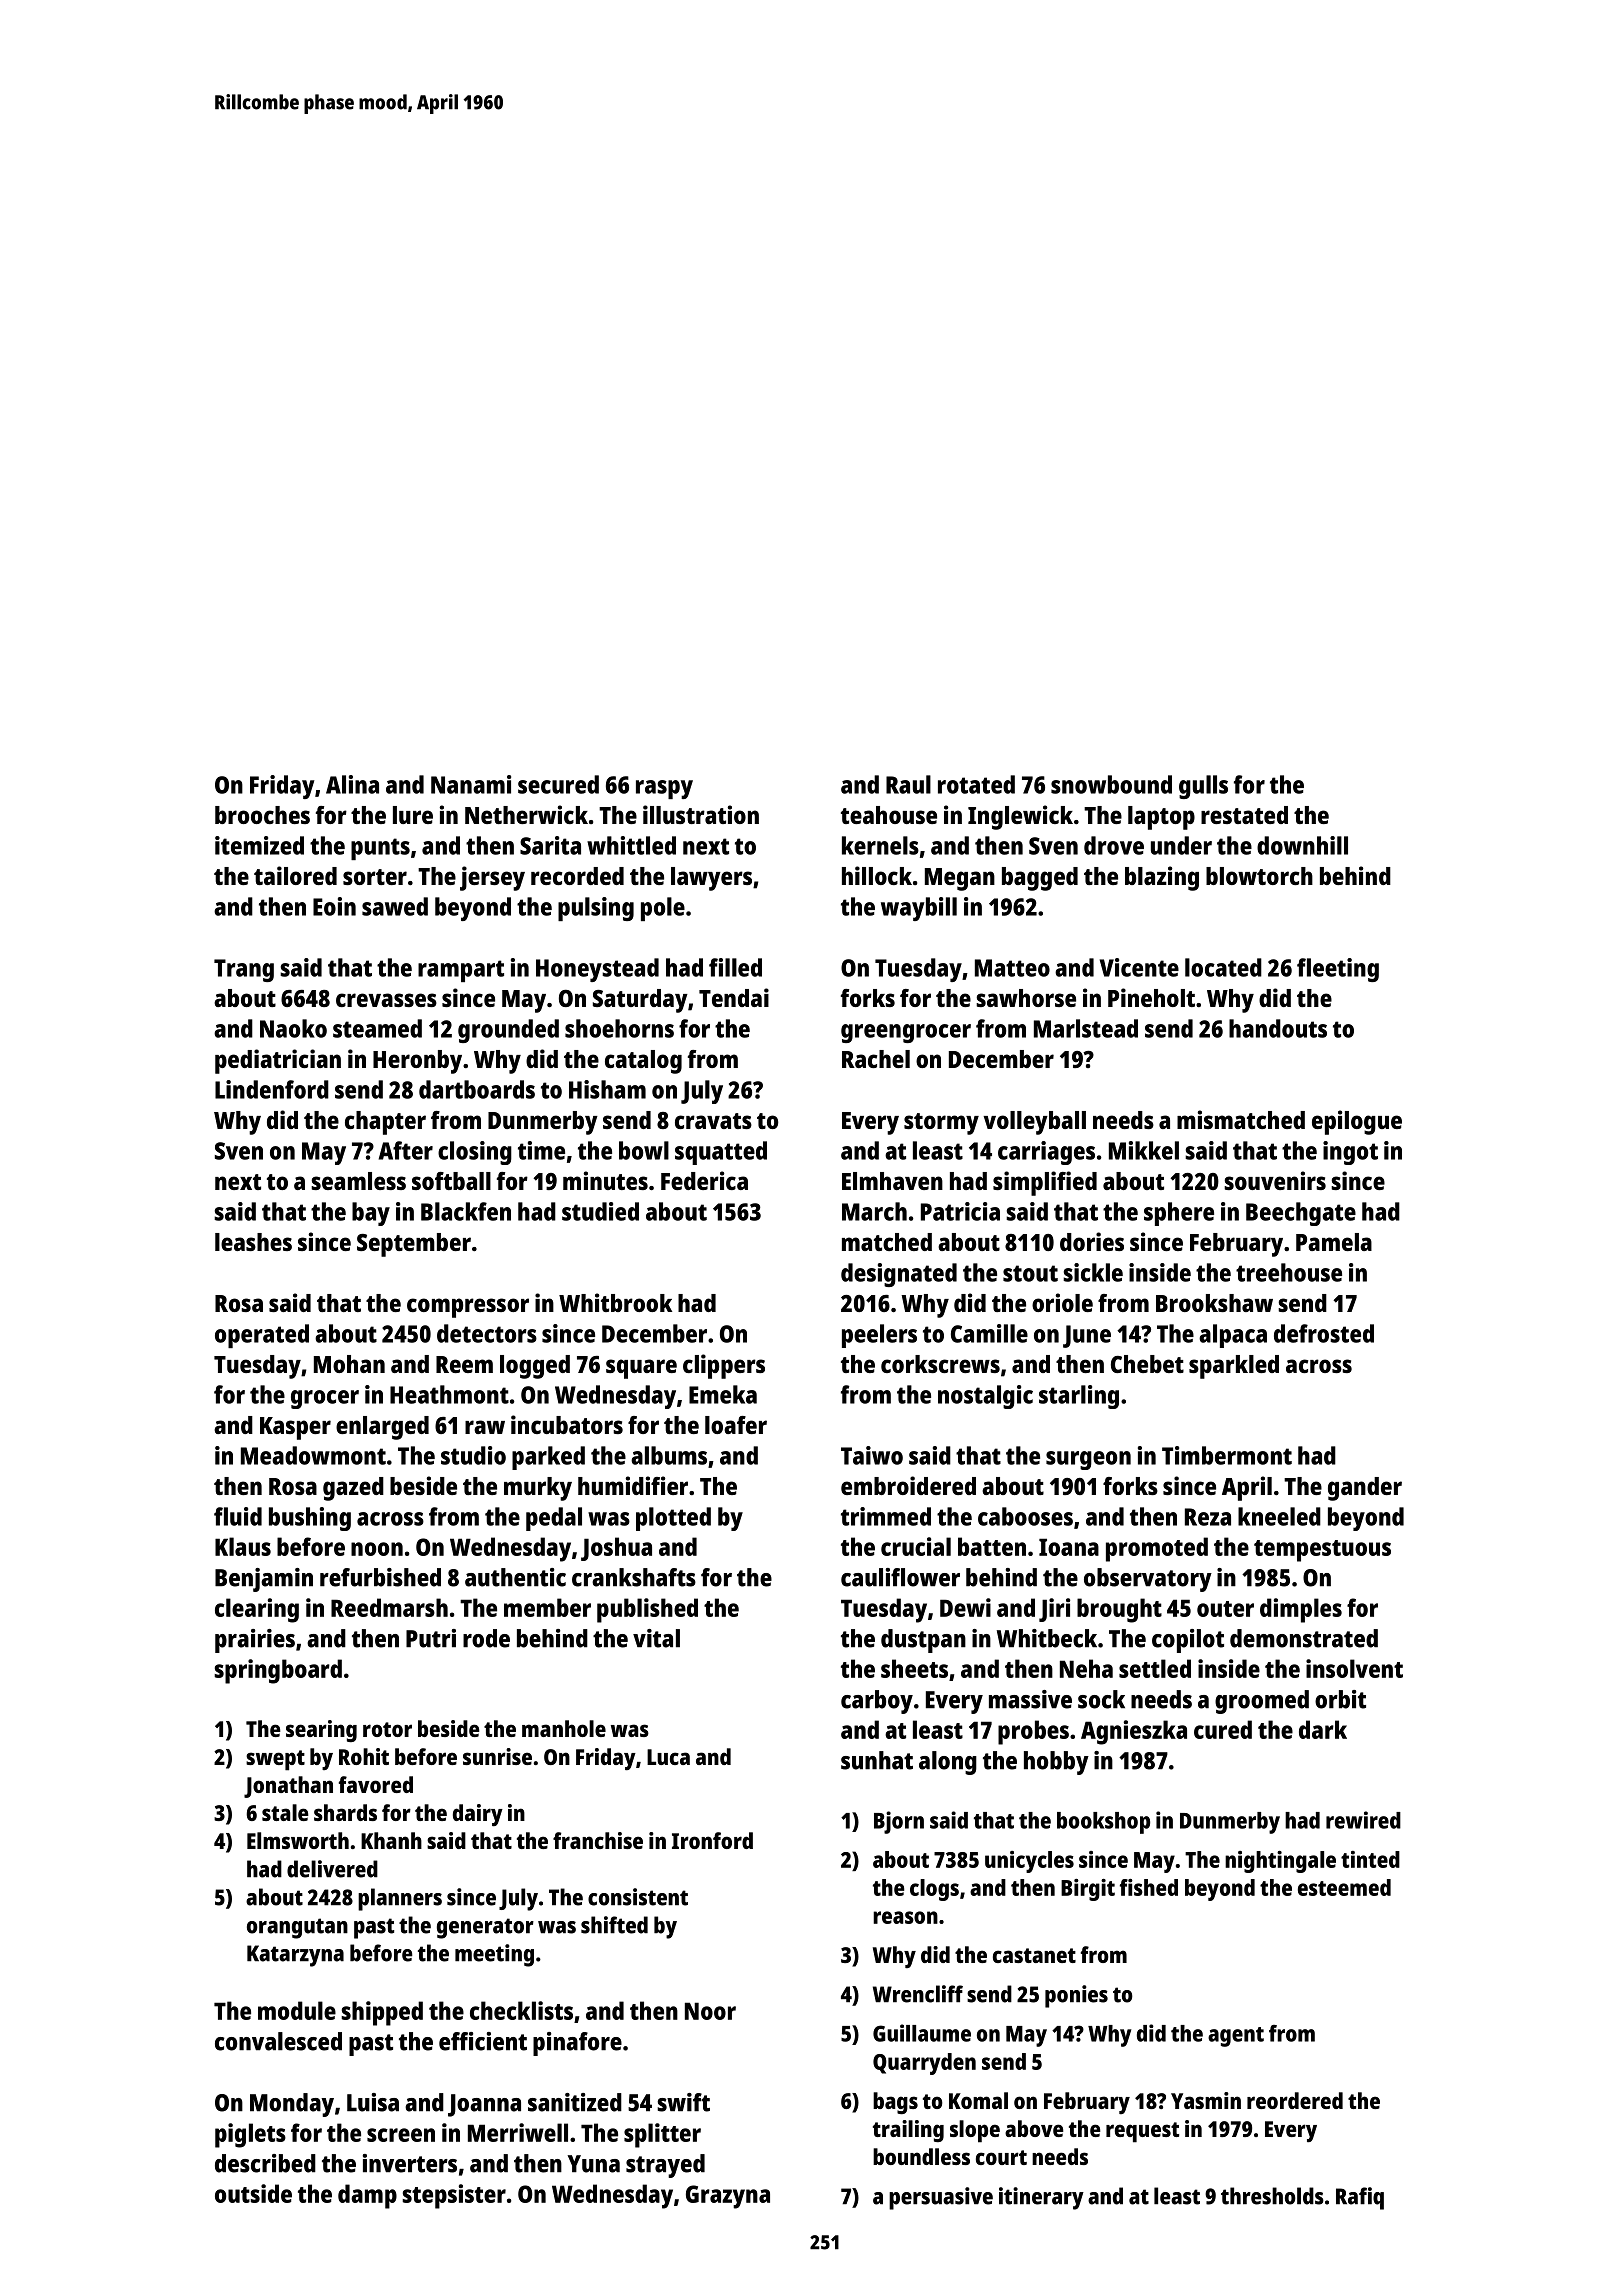 The image size is (1620, 2292). What do you see at coordinates (1119, 1610) in the screenshot?
I see `brought` at bounding box center [1119, 1610].
